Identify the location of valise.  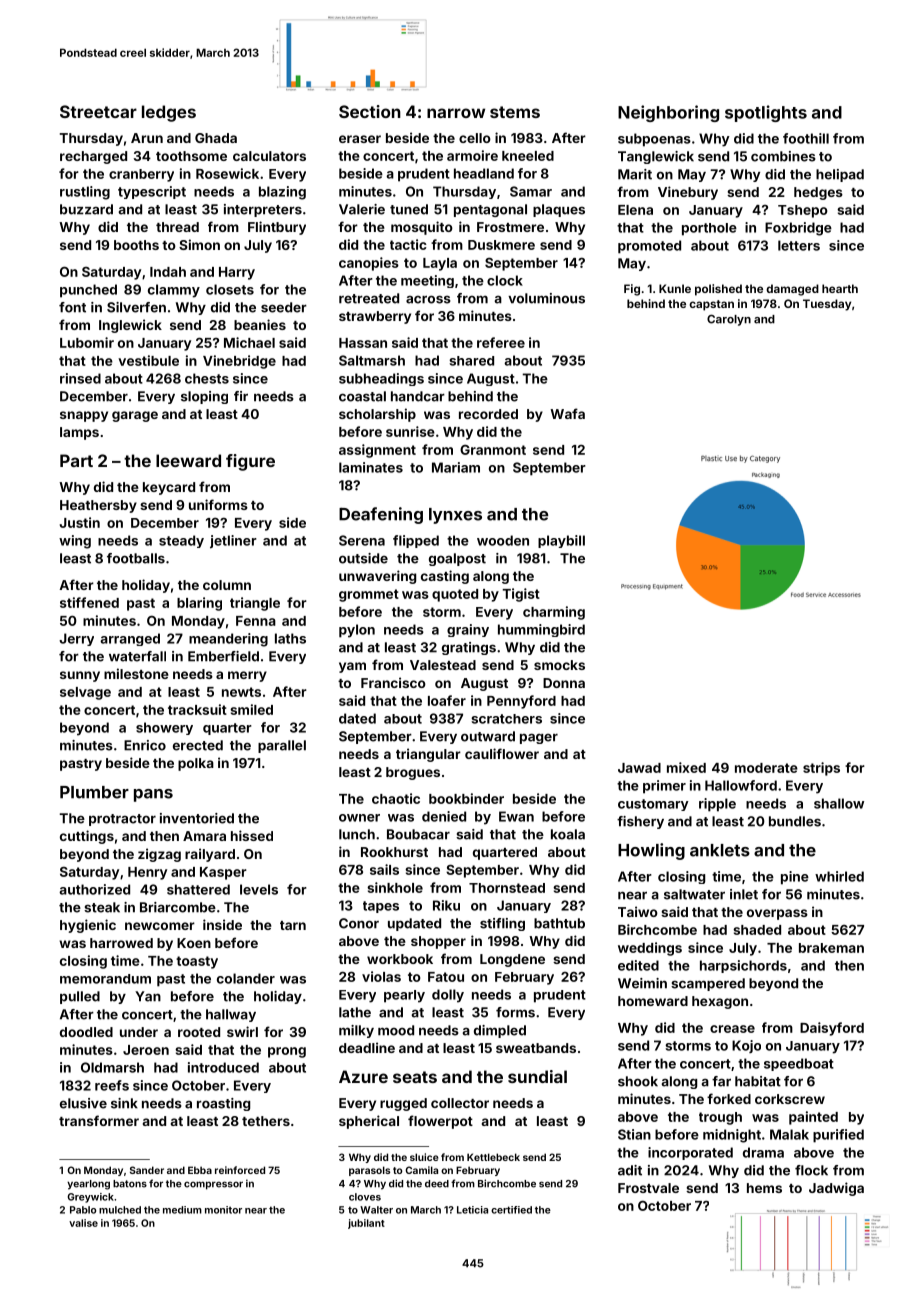
(83, 1223).
